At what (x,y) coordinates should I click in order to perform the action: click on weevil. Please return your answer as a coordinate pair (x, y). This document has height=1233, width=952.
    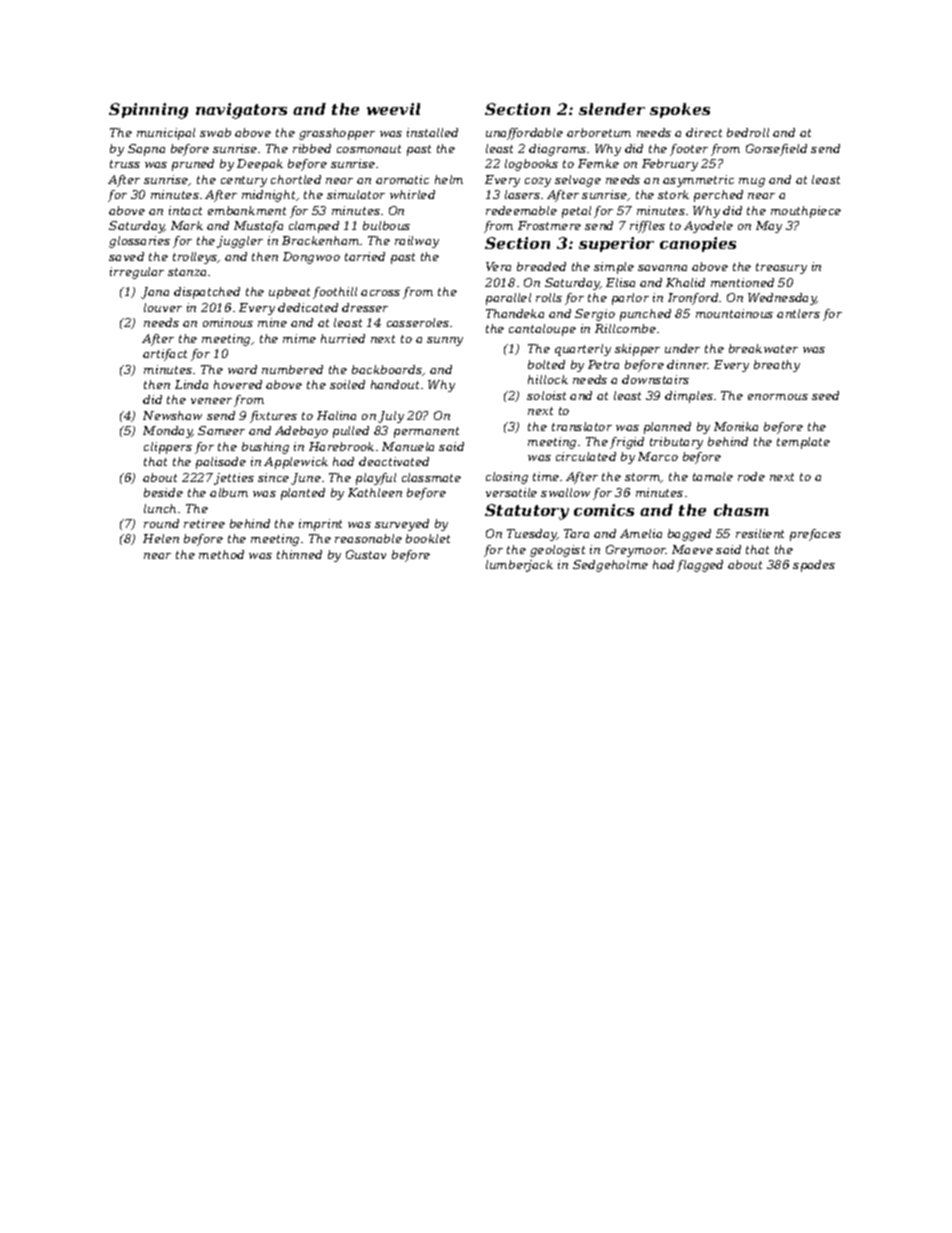
    Looking at the image, I should click on (393, 109).
